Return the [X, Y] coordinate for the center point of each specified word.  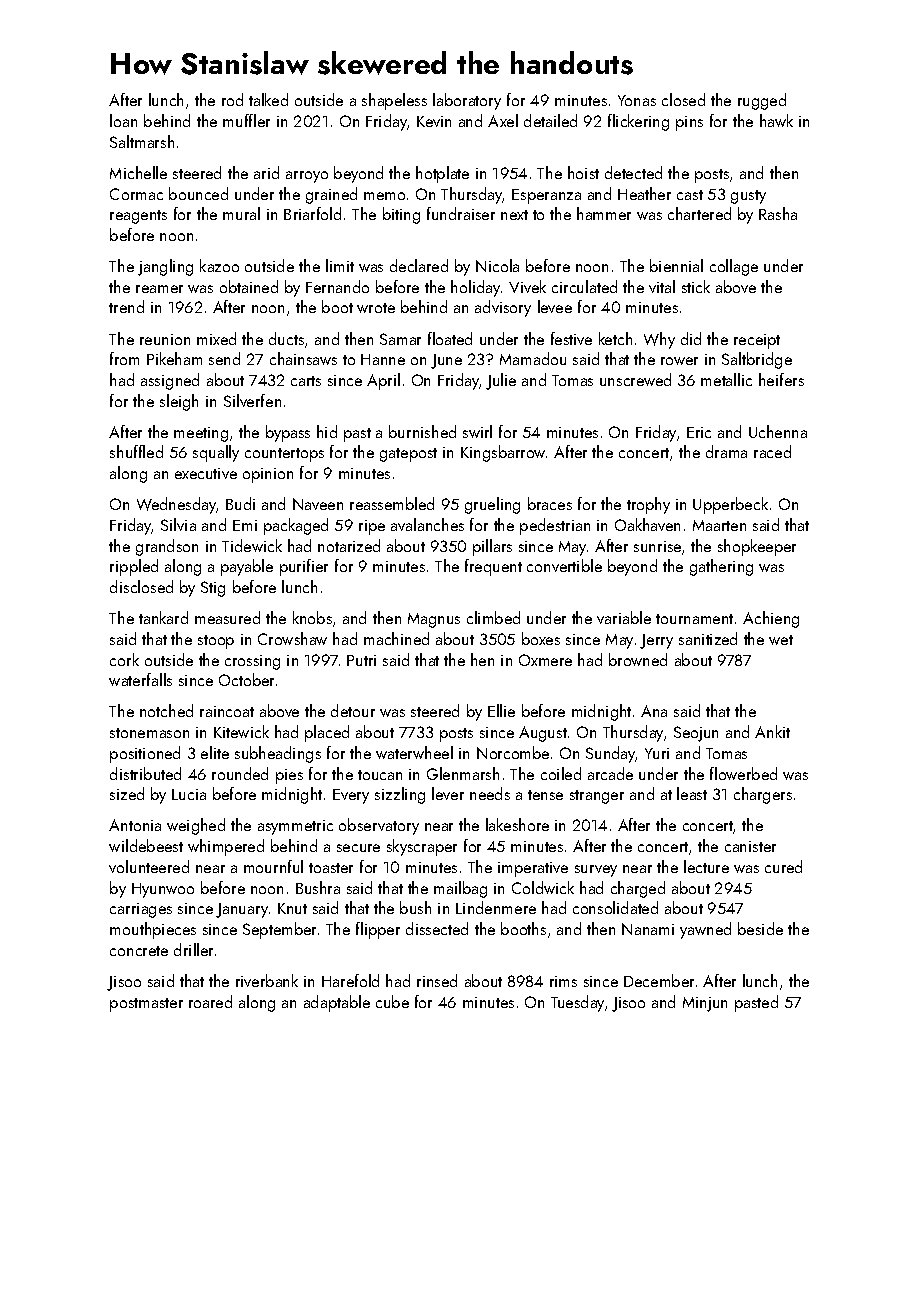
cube [392, 1001]
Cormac [136, 194]
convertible [564, 565]
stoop [216, 642]
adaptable [337, 1003]
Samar [400, 339]
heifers [781, 379]
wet [781, 640]
